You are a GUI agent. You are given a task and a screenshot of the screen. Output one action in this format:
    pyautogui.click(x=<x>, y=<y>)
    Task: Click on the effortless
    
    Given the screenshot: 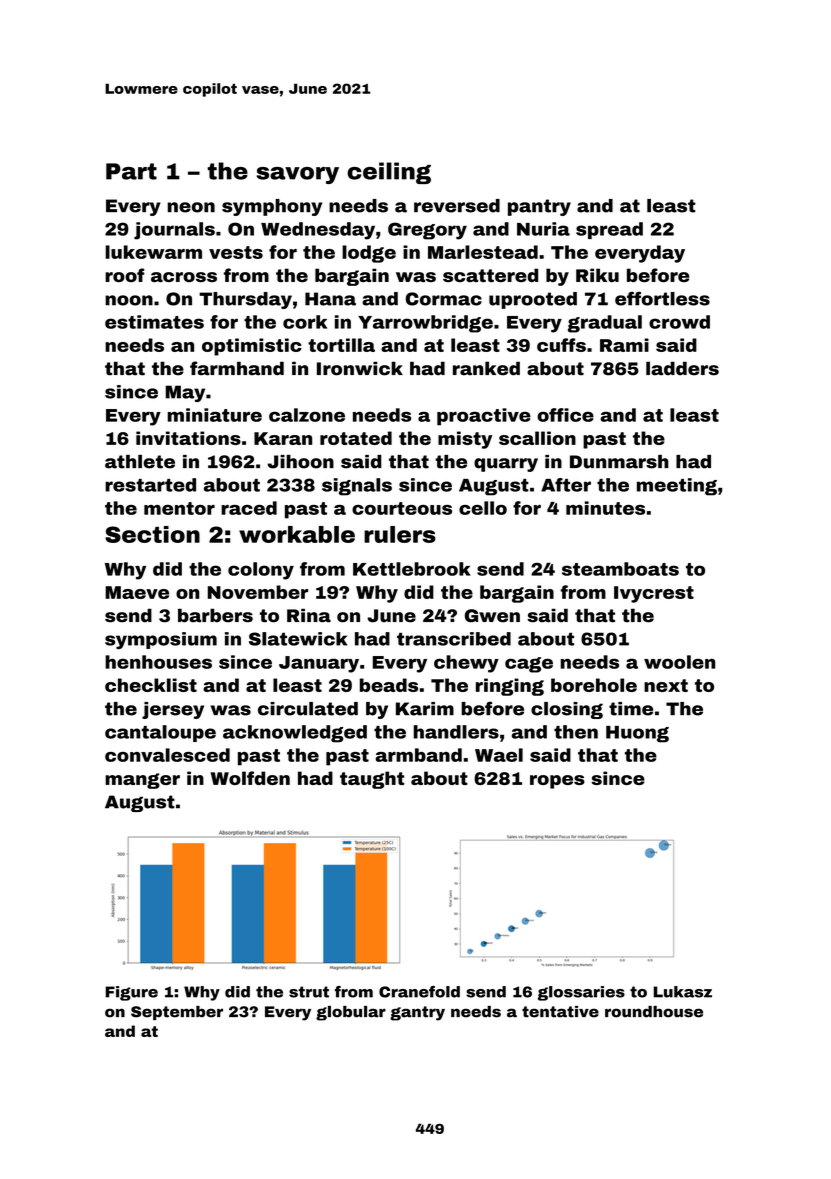 What is the action you would take?
    pyautogui.click(x=662, y=299)
